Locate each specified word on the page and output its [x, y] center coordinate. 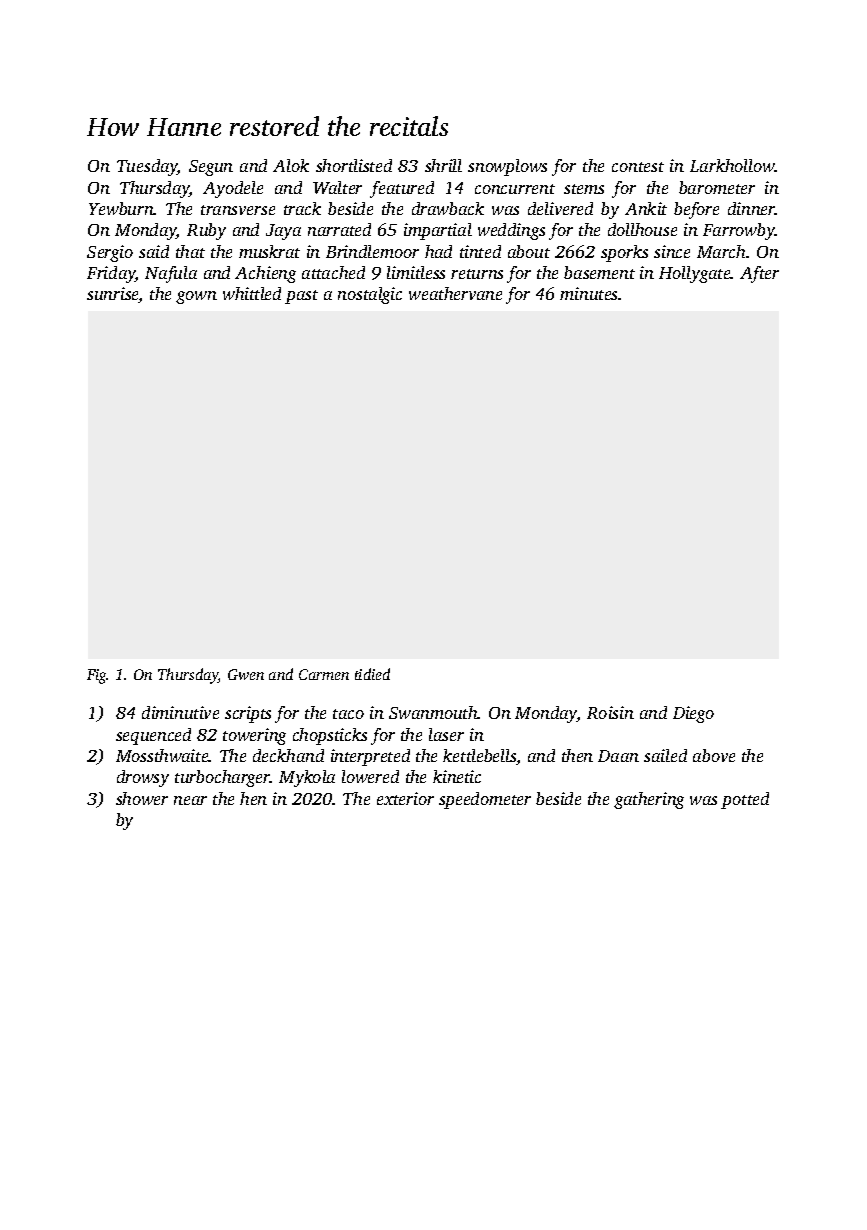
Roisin [610, 712]
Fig [97, 676]
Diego [693, 714]
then [577, 755]
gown [196, 297]
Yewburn [121, 208]
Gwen [246, 674]
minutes [589, 293]
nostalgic [370, 295]
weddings [511, 231]
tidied [372, 674]
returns [477, 274]
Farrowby [739, 231]
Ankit [646, 208]
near [190, 800]
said [154, 251]
